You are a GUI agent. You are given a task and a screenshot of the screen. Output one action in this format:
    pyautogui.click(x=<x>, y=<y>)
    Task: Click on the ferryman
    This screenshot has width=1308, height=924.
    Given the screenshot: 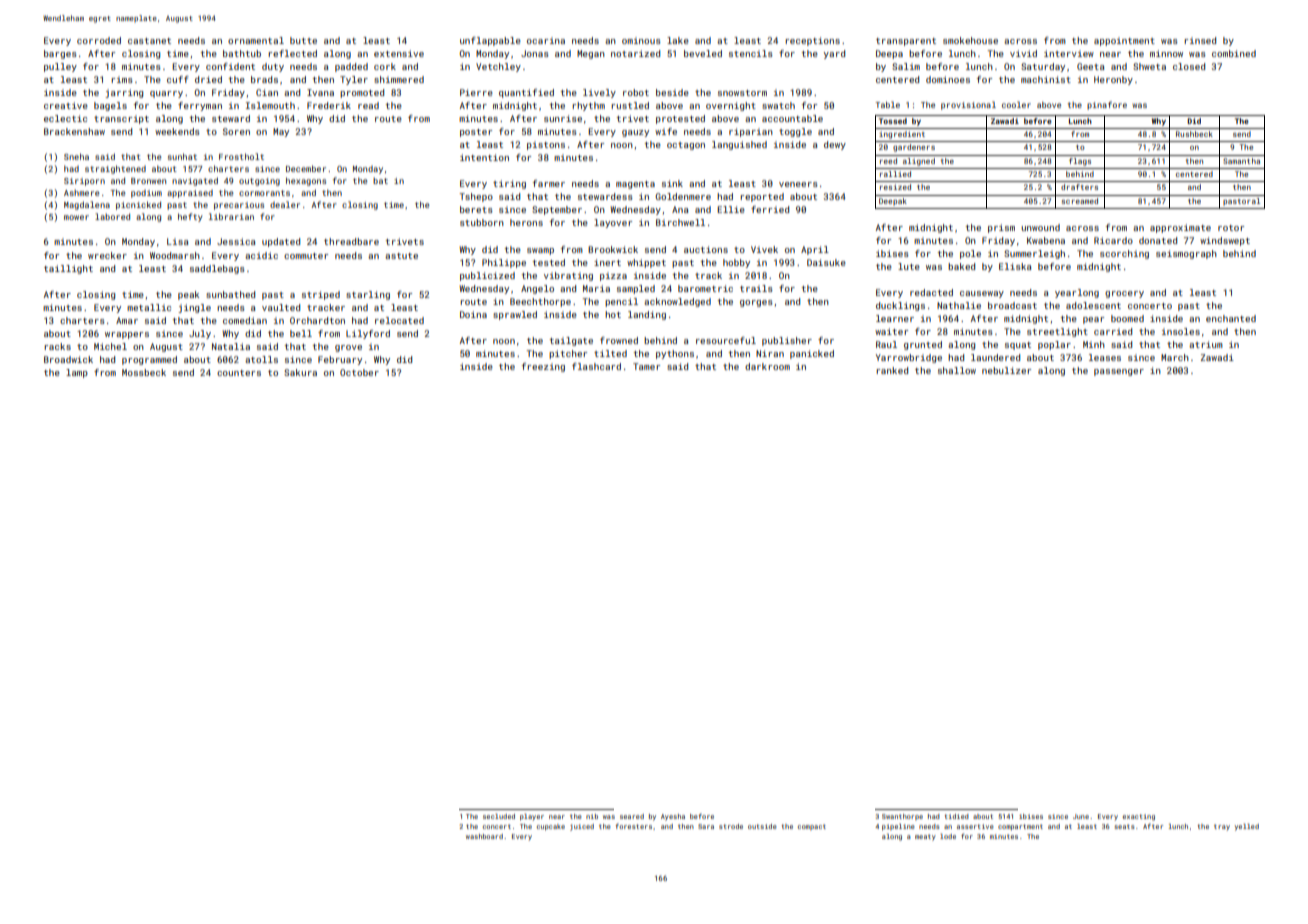 What is the action you would take?
    pyautogui.click(x=200, y=106)
